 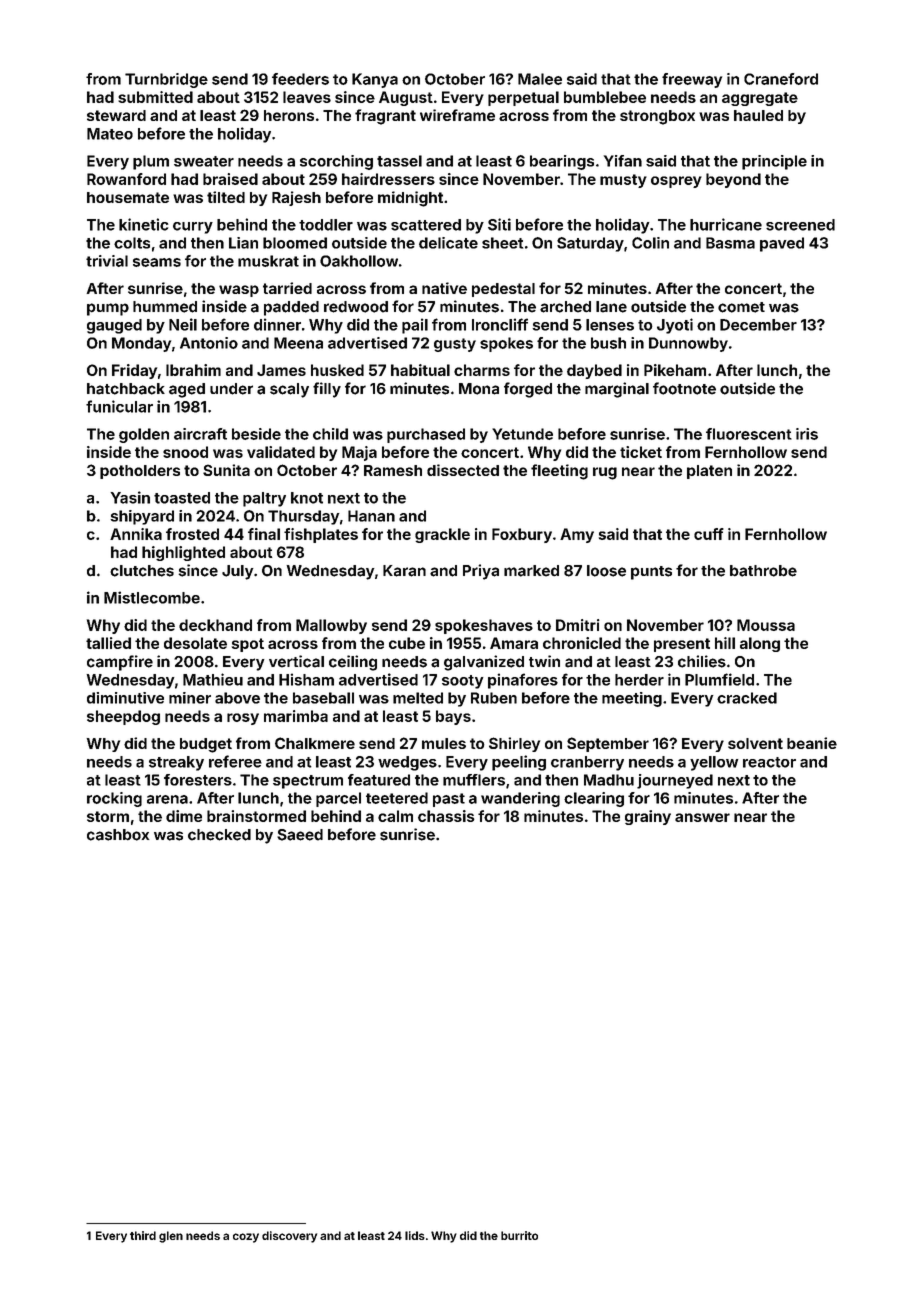 I want to click on burrito, so click(x=519, y=1235).
